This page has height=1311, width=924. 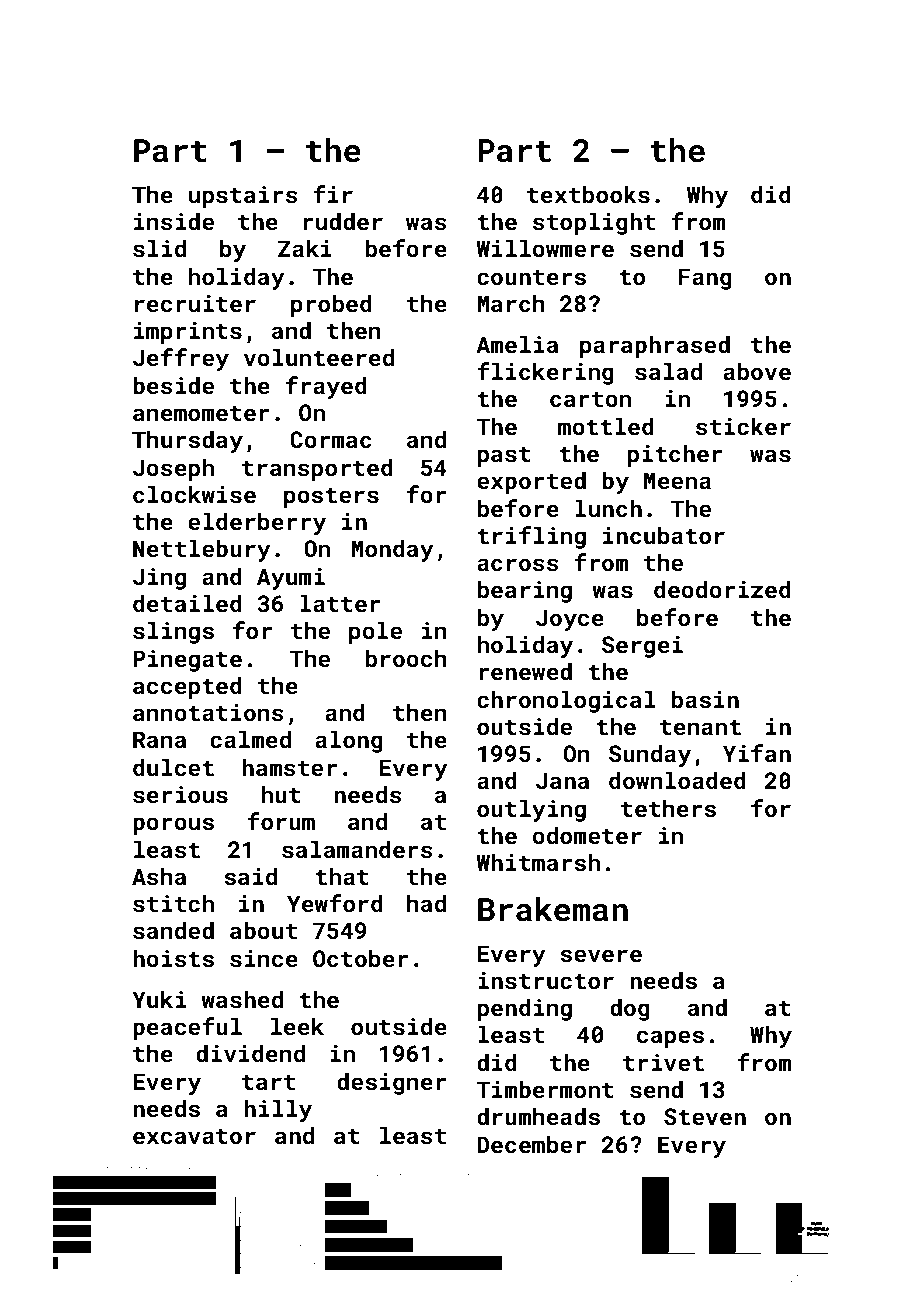 What do you see at coordinates (538, 1116) in the page?
I see `drumheads` at bounding box center [538, 1116].
